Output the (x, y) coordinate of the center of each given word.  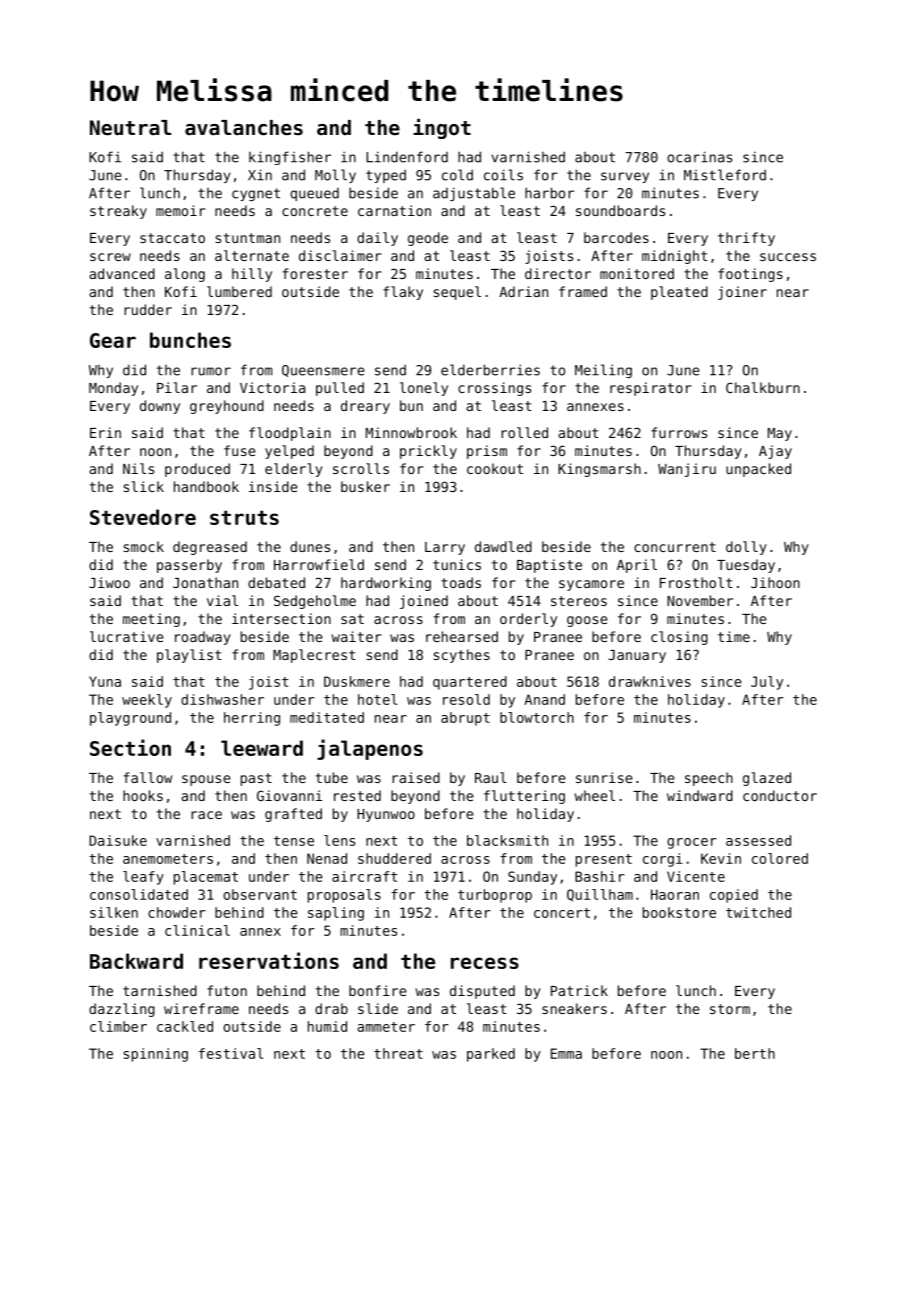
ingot (442, 129)
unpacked (758, 470)
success (788, 257)
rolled (524, 432)
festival (231, 1053)
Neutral (130, 128)
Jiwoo (109, 582)
